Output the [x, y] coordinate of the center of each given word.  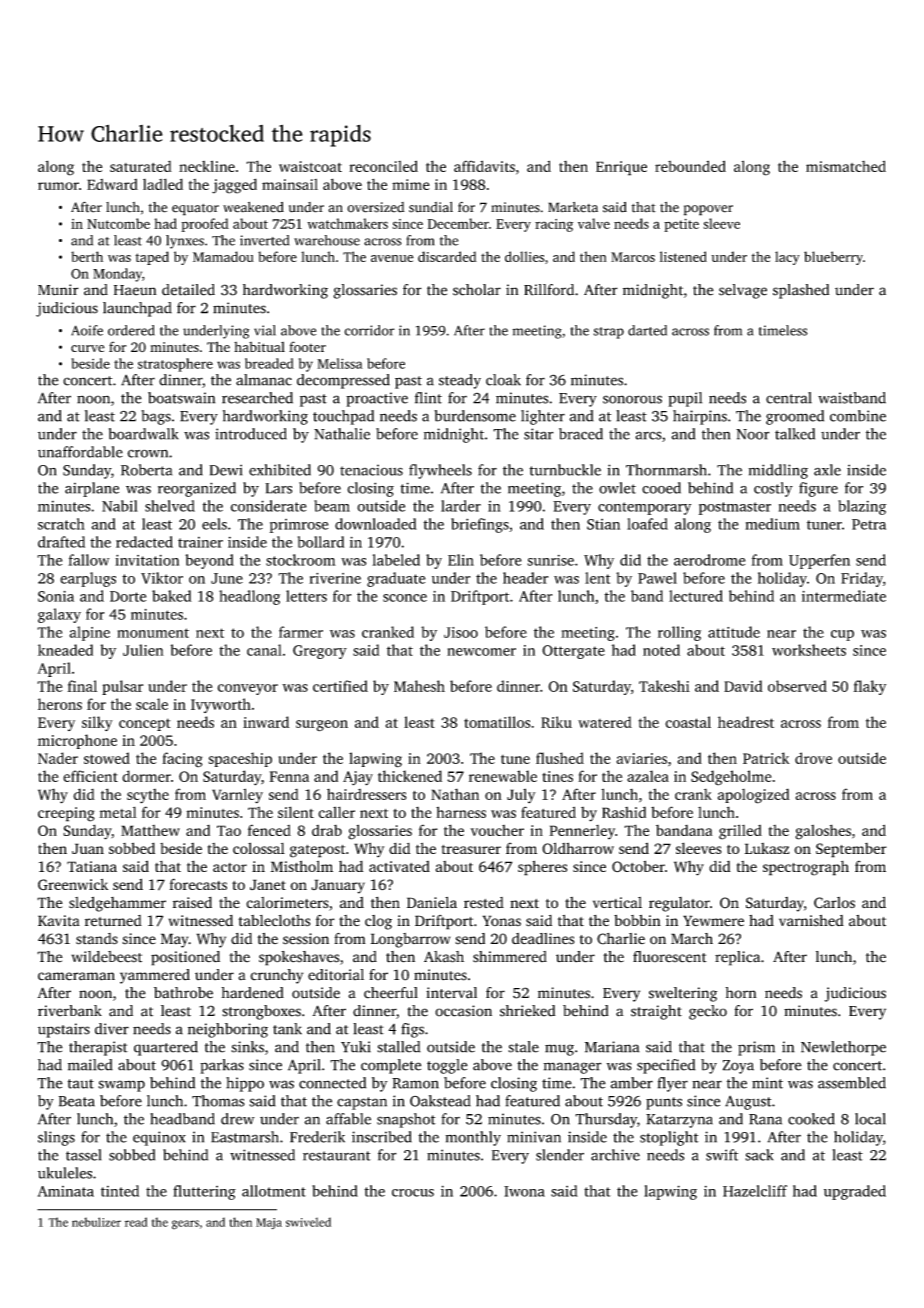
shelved [170, 506]
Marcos [633, 257]
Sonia [56, 596]
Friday [862, 579]
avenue [392, 258]
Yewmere [713, 921]
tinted [120, 1191]
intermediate [844, 596]
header [525, 578]
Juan [88, 848]
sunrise [550, 560]
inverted [264, 240]
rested [484, 903]
